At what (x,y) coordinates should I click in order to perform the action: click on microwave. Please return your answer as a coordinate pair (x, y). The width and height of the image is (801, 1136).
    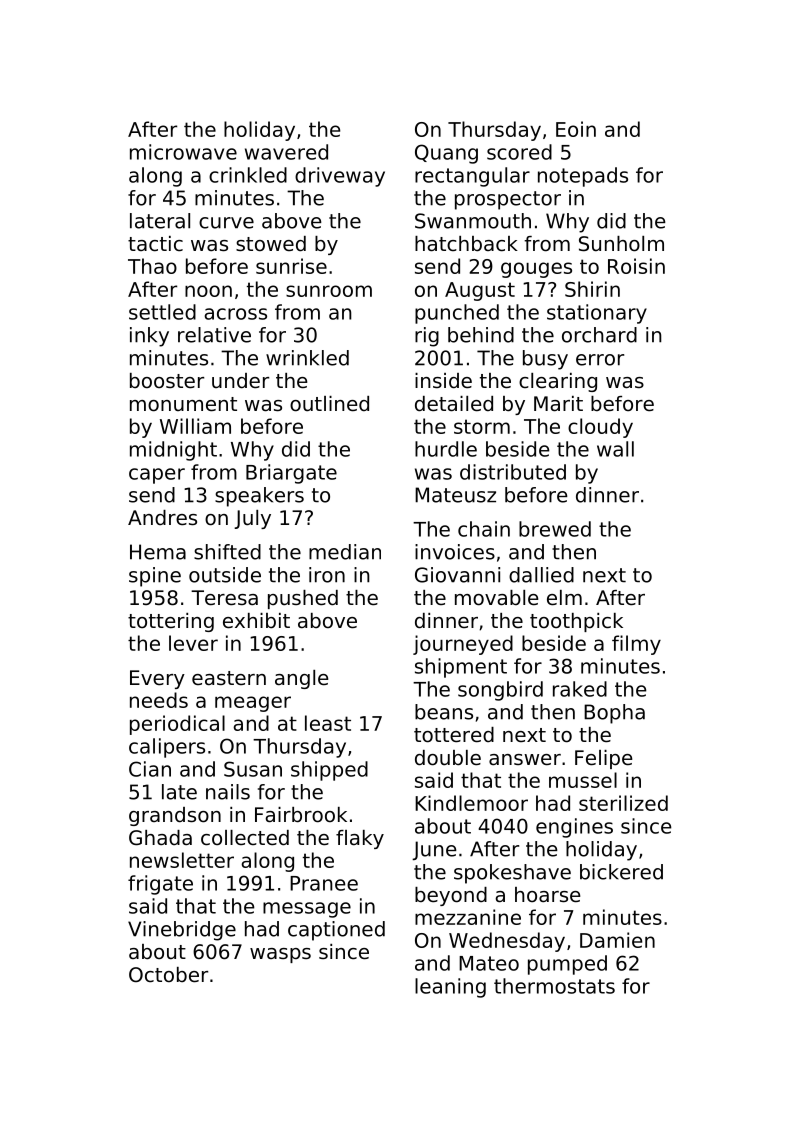
    Looking at the image, I should click on (183, 152).
